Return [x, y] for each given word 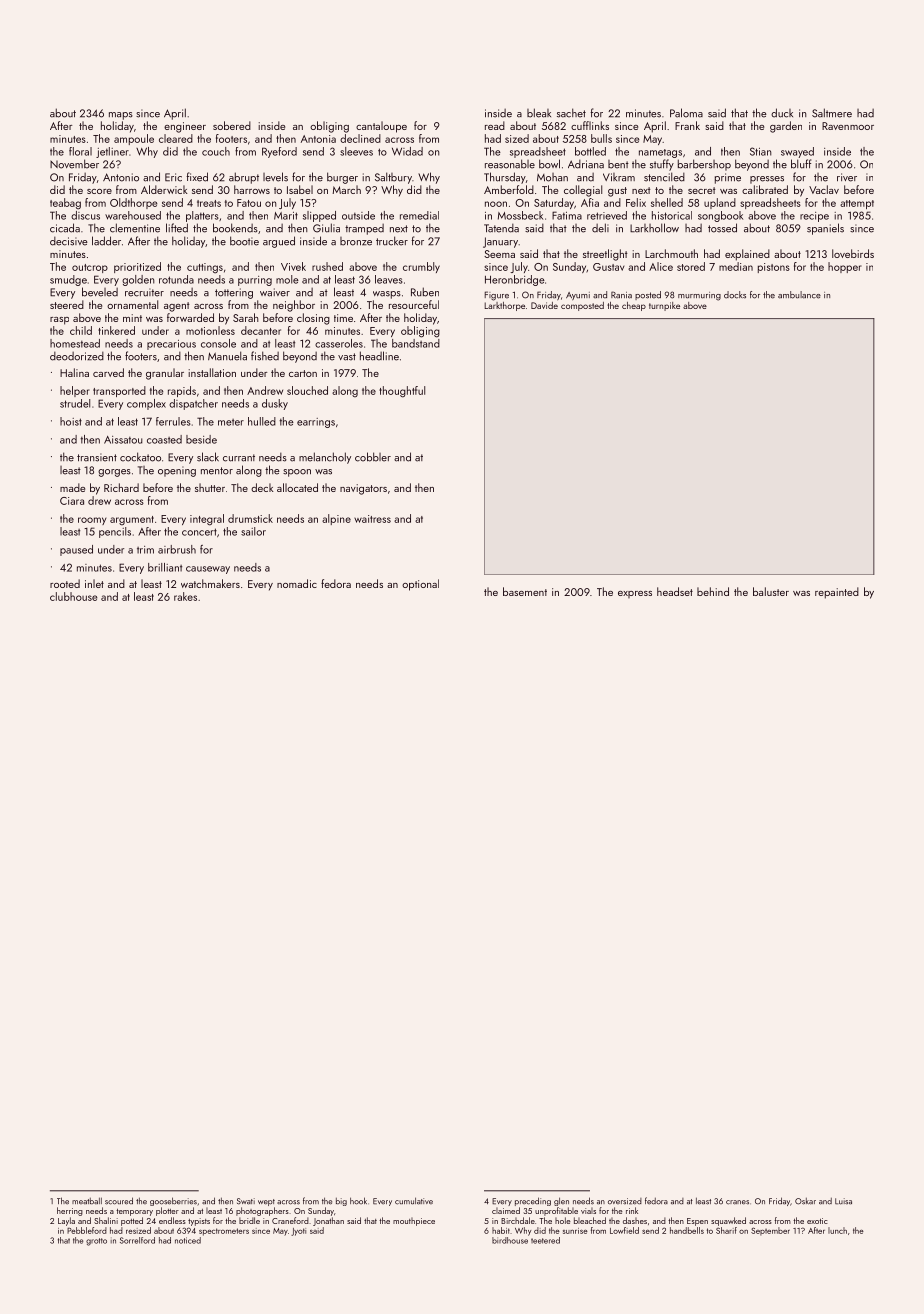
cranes [737, 1202]
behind [713, 591]
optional [420, 585]
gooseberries [173, 1201]
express [635, 594]
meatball [87, 1201]
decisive [69, 241]
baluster [771, 591]
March [346, 189]
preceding [533, 1201]
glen [561, 1201]
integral [207, 520]
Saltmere [832, 113]
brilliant [165, 567]
